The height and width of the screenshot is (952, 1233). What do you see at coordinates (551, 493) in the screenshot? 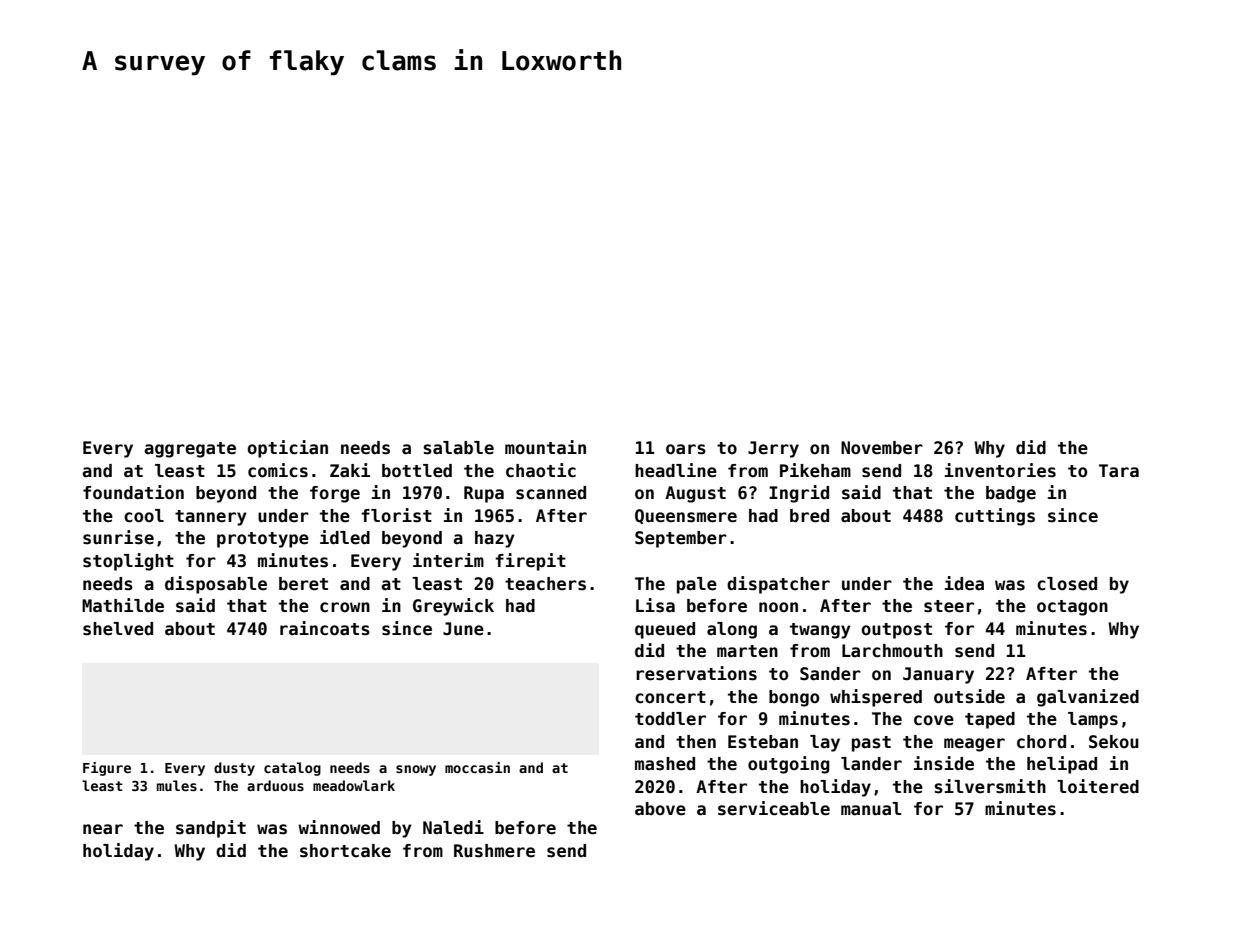
I see `scanned` at bounding box center [551, 493].
